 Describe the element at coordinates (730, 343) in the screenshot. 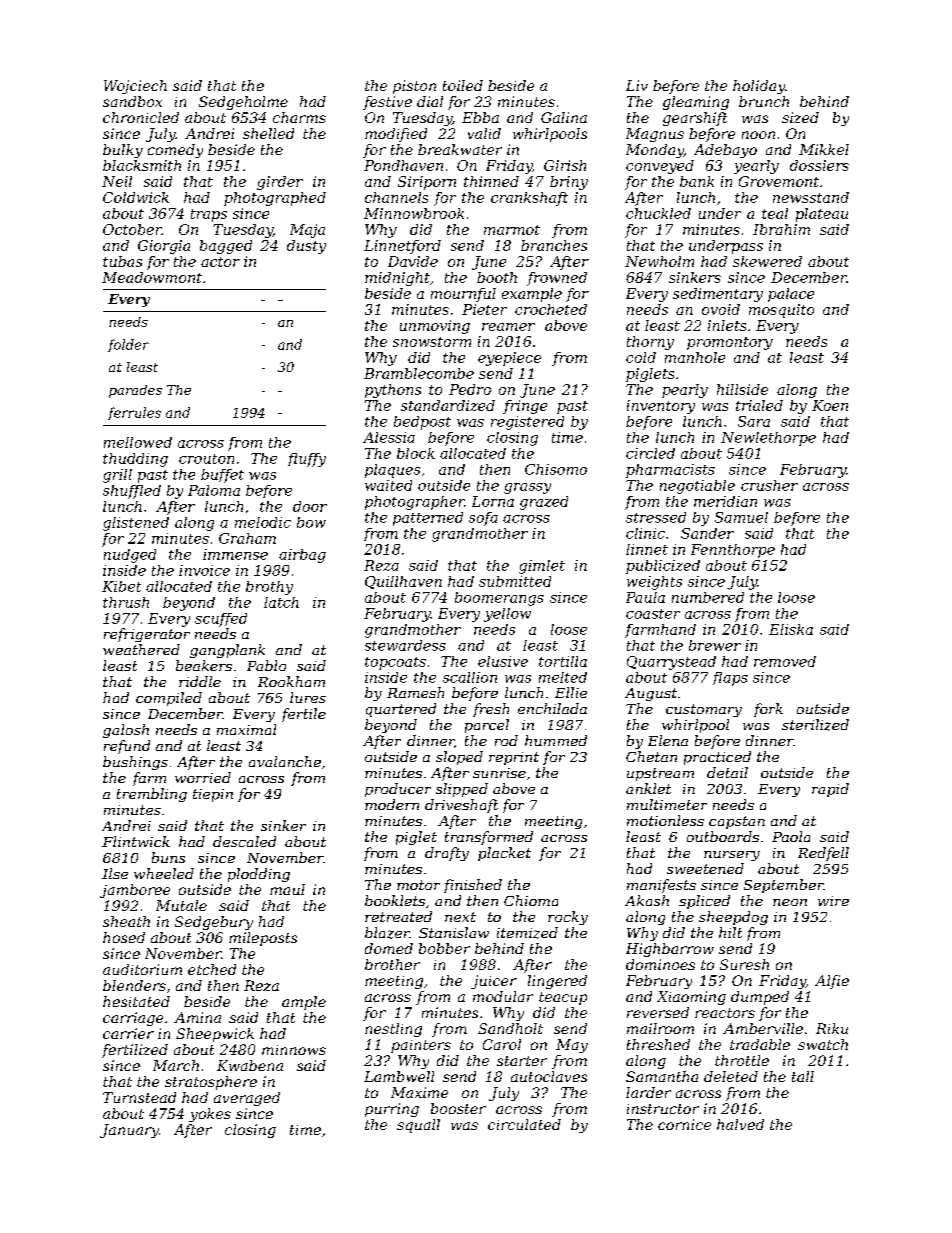

I see `promontory` at that location.
